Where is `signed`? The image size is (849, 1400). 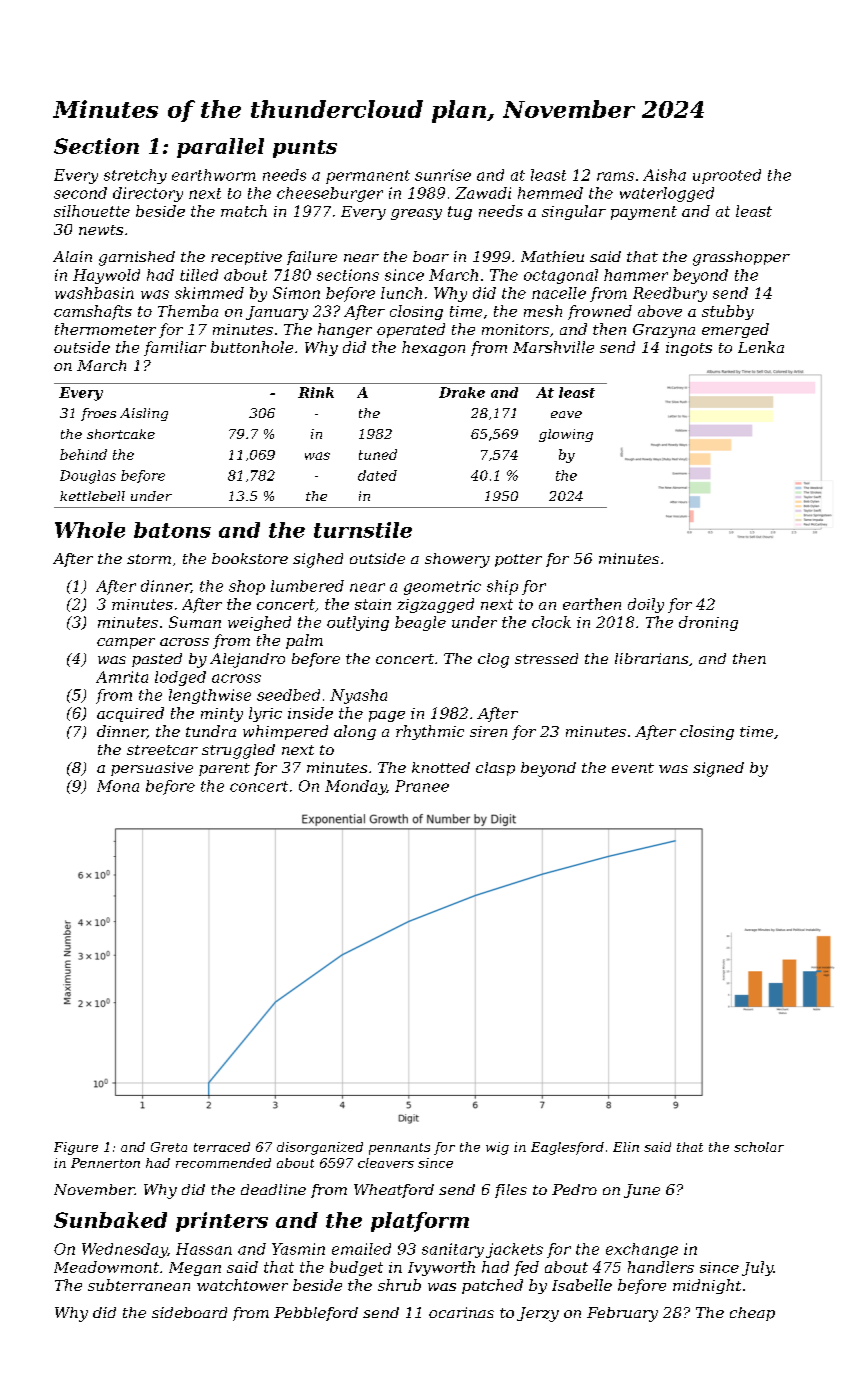 signed is located at coordinates (718, 769).
